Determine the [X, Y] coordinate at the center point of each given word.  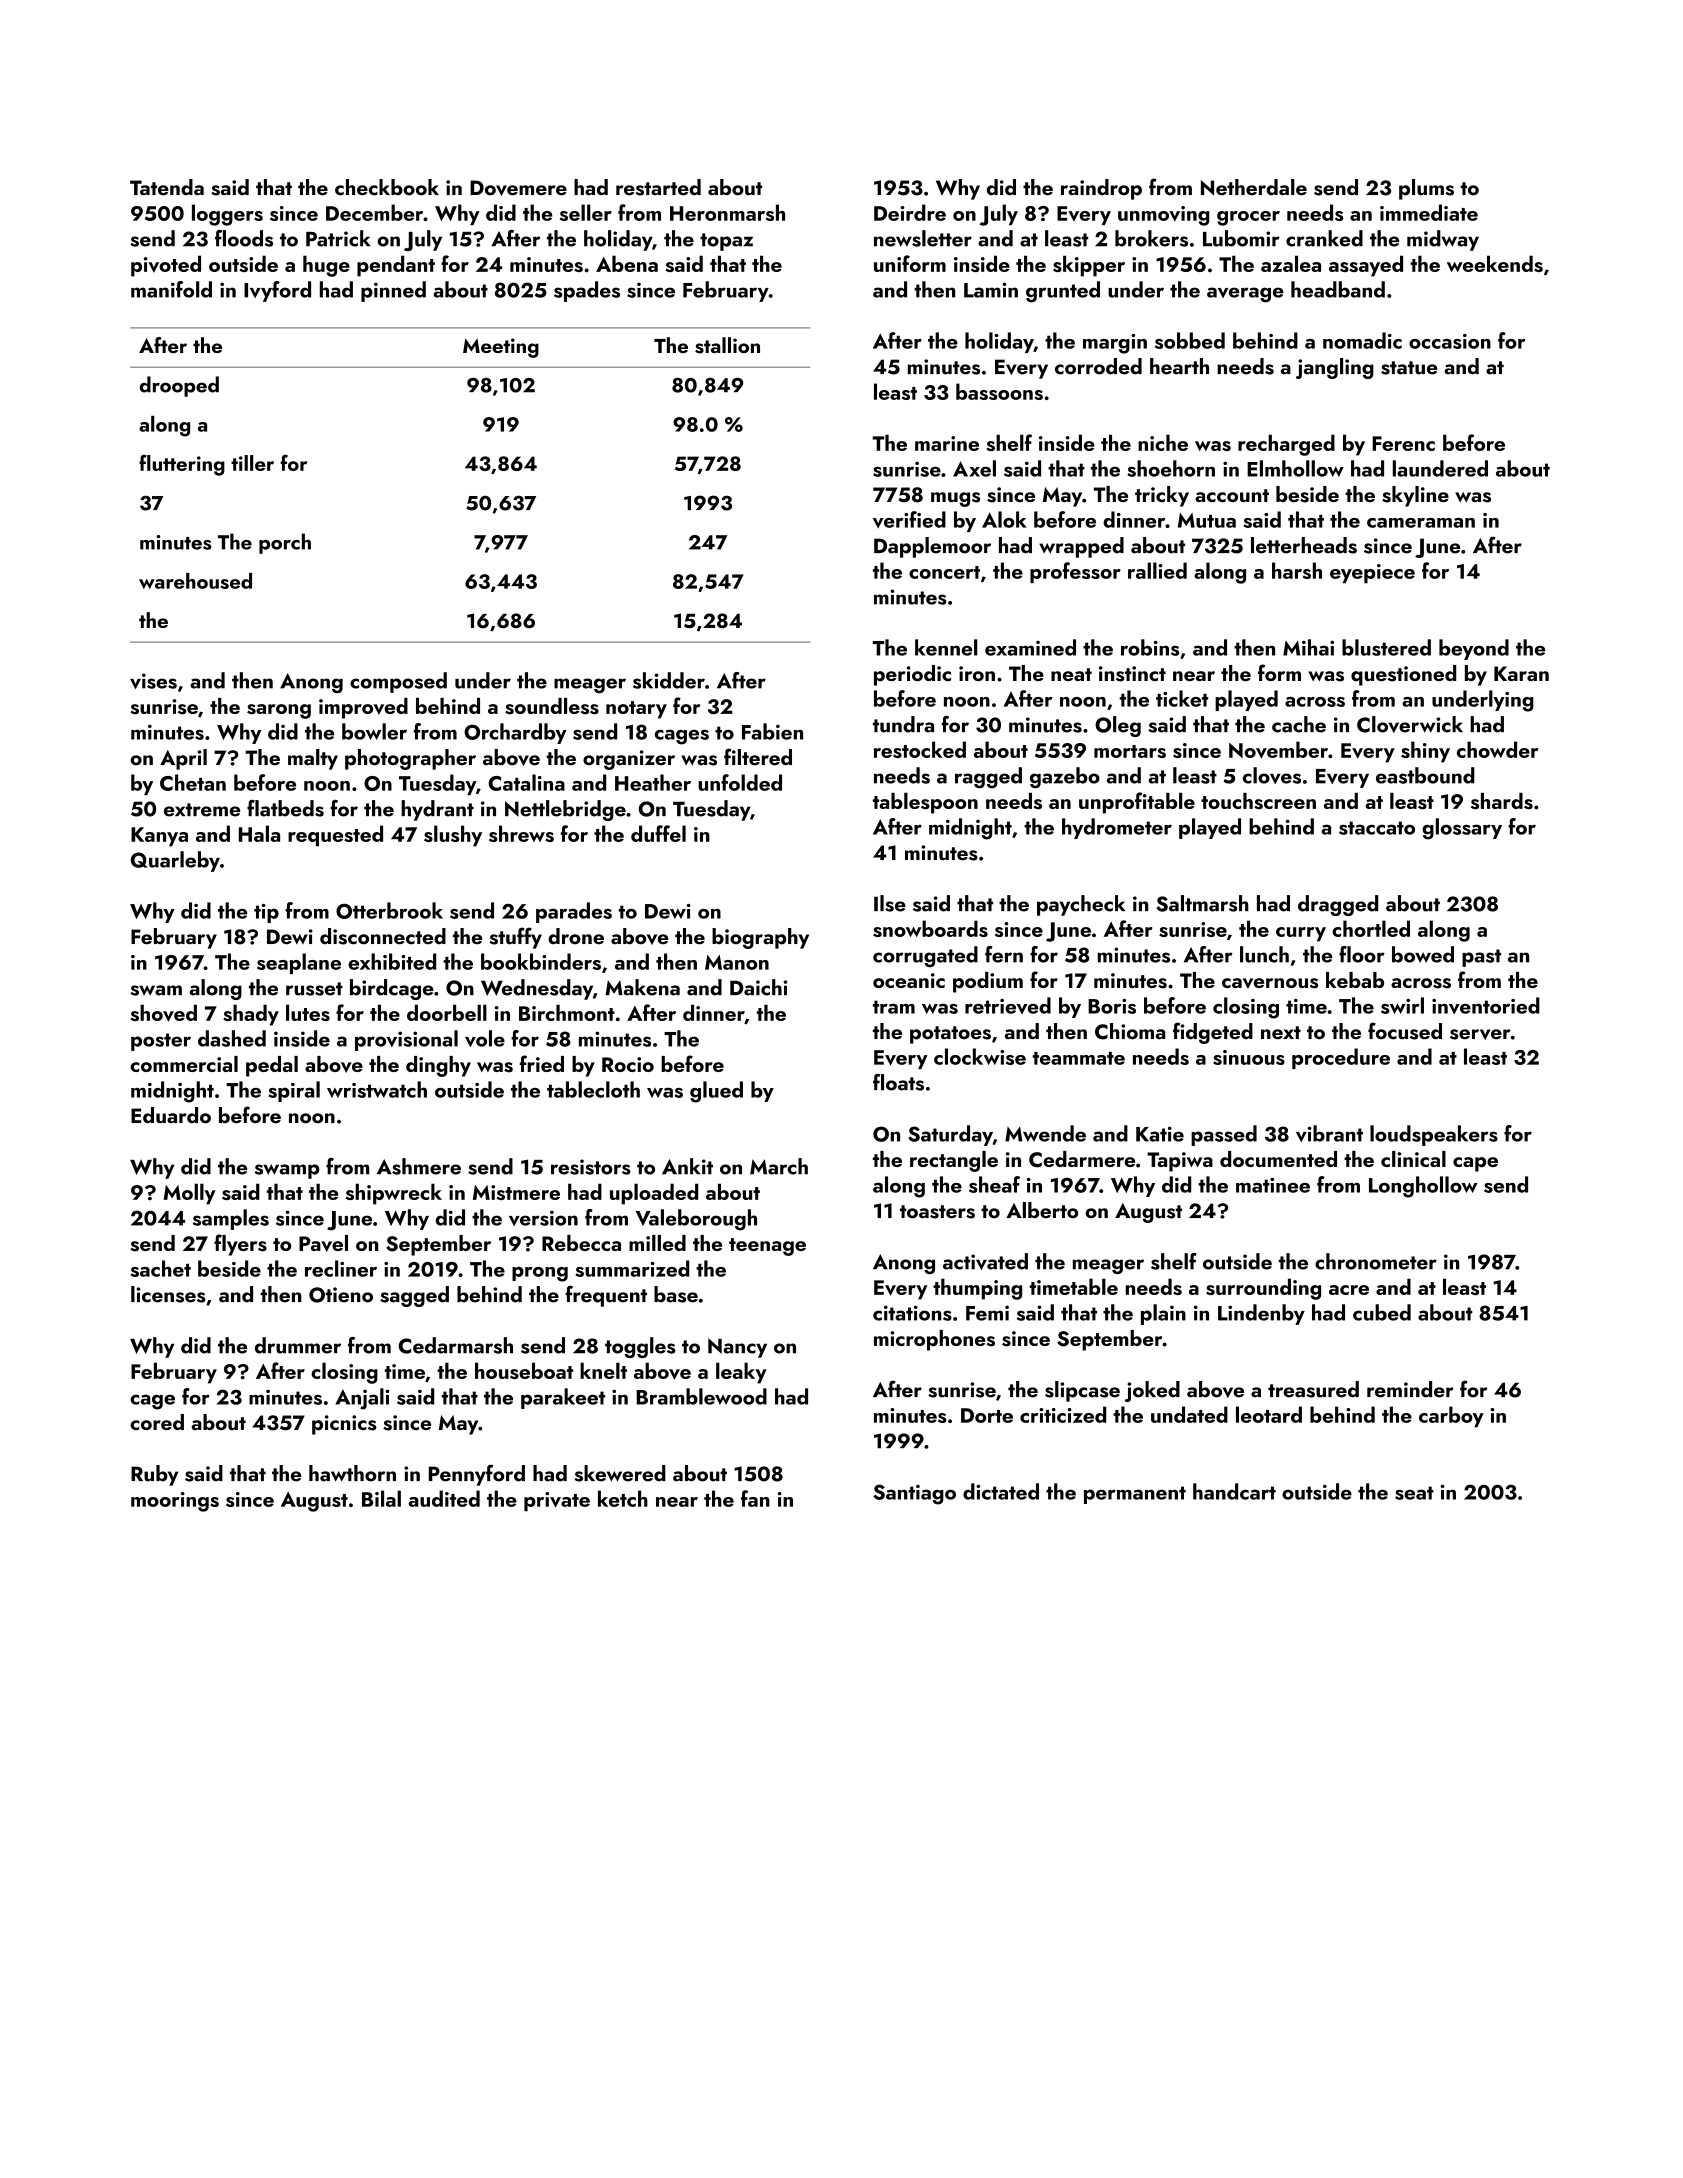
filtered [758, 757]
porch [285, 543]
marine [947, 443]
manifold [171, 289]
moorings [175, 1502]
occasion [1450, 341]
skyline [1415, 496]
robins [1150, 647]
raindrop [1101, 189]
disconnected [383, 936]
